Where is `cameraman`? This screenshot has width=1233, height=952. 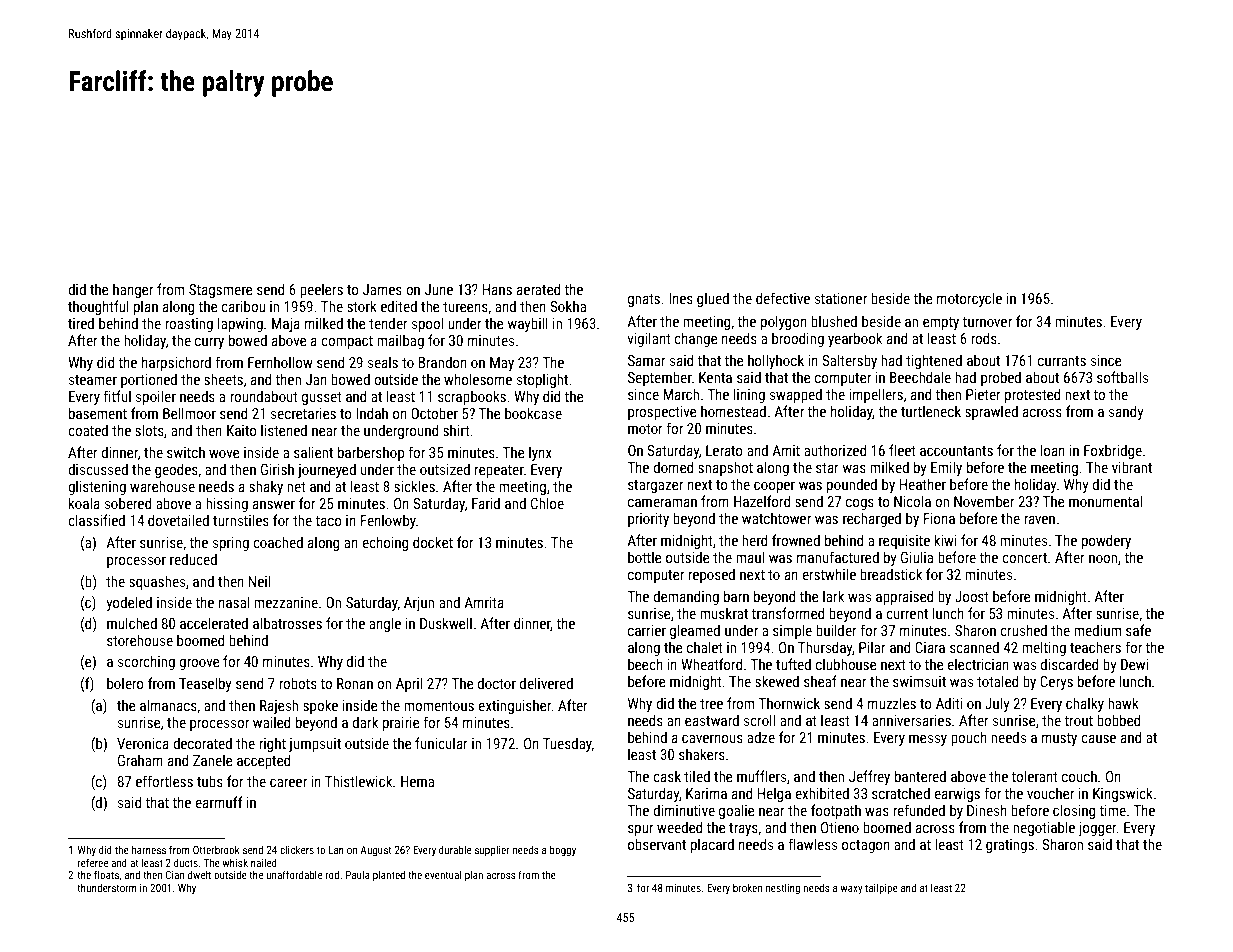
cameraman is located at coordinates (662, 503).
